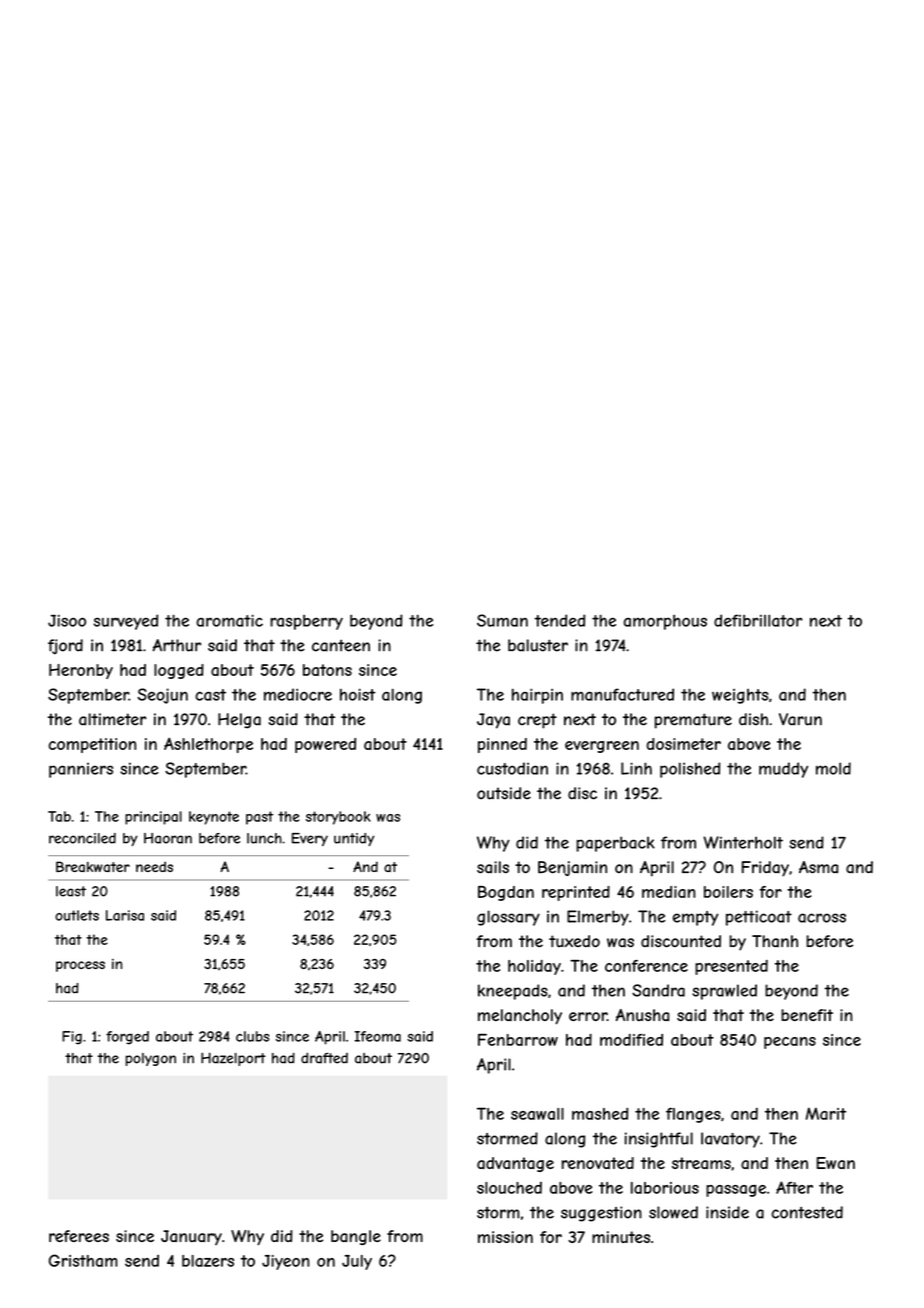 This page has height=1308, width=924. What do you see at coordinates (765, 869) in the page?
I see `Friday` at bounding box center [765, 869].
